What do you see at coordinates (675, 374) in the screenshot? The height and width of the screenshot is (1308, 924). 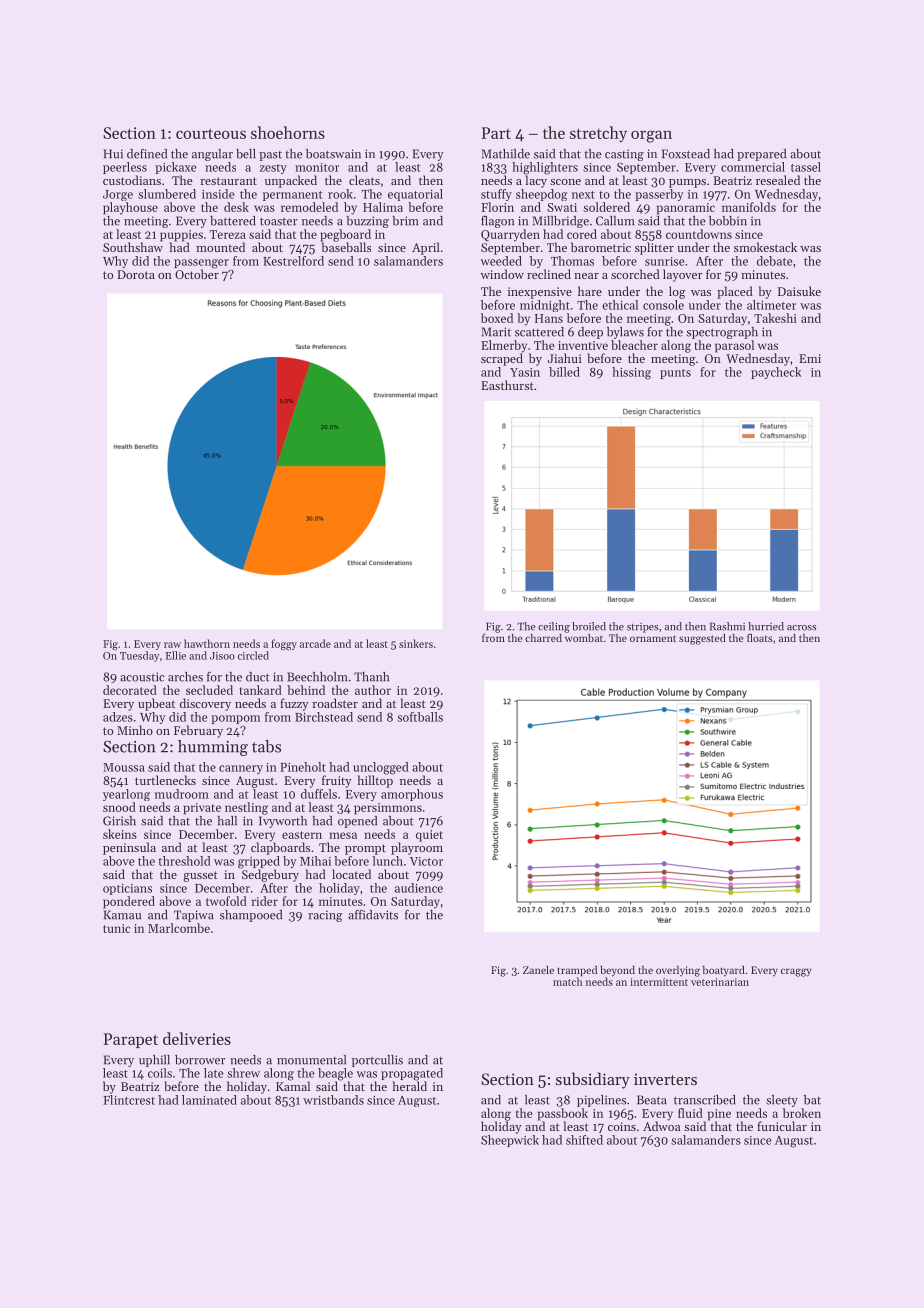 I see `punts` at bounding box center [675, 374].
